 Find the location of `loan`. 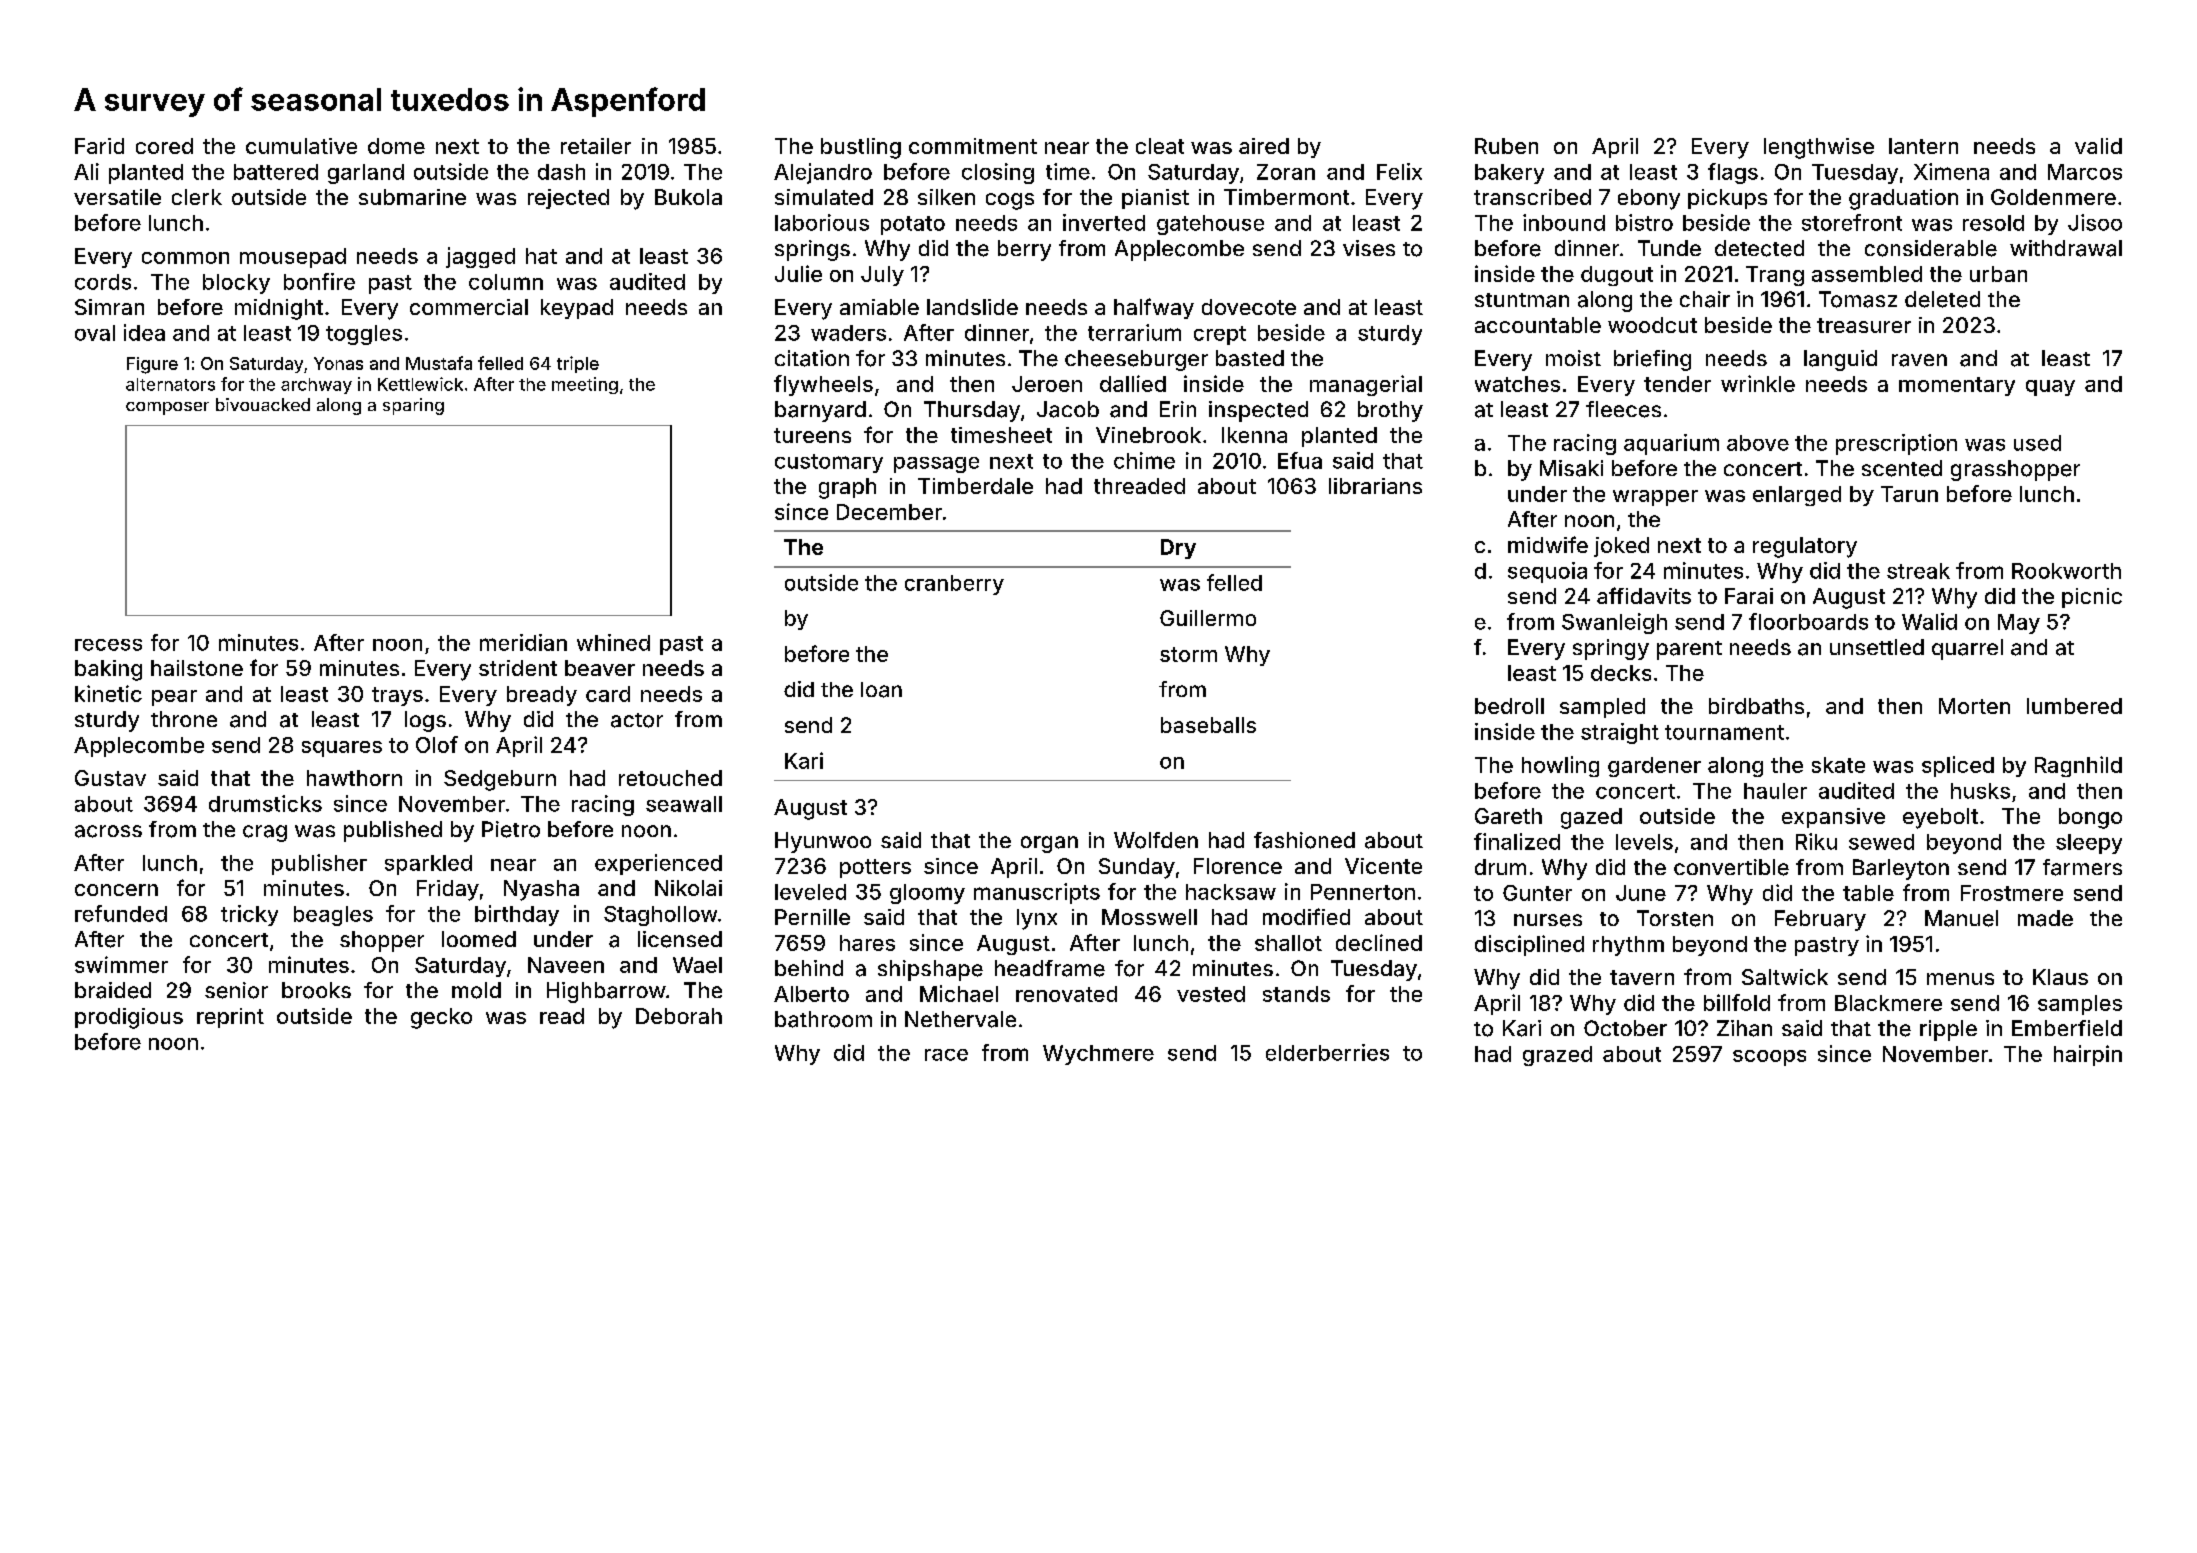

loan is located at coordinates (881, 690).
